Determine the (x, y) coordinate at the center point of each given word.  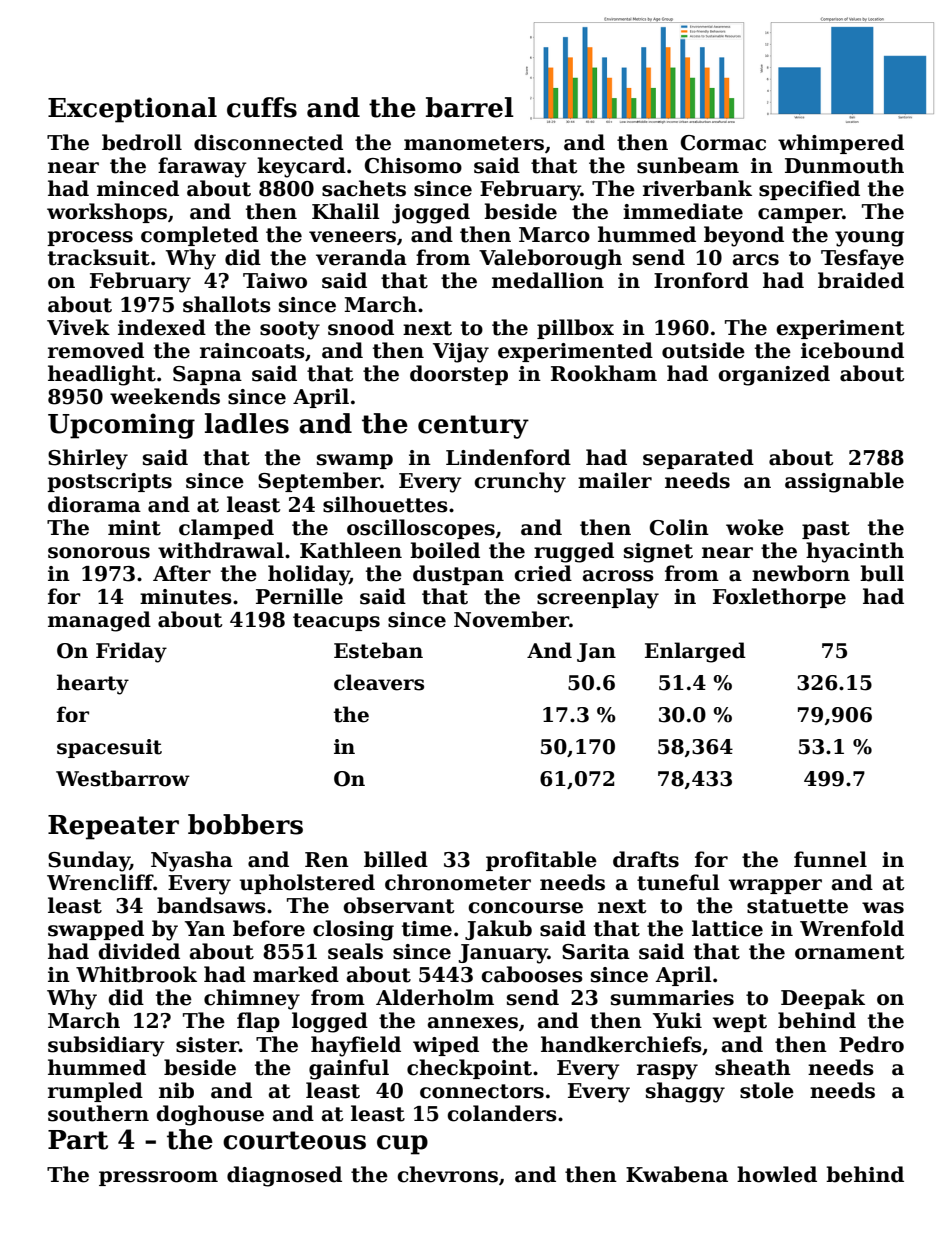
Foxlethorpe (779, 598)
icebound (852, 350)
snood (361, 327)
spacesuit (109, 748)
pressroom (158, 1178)
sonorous (99, 553)
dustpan (458, 575)
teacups (336, 622)
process (90, 238)
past (826, 530)
